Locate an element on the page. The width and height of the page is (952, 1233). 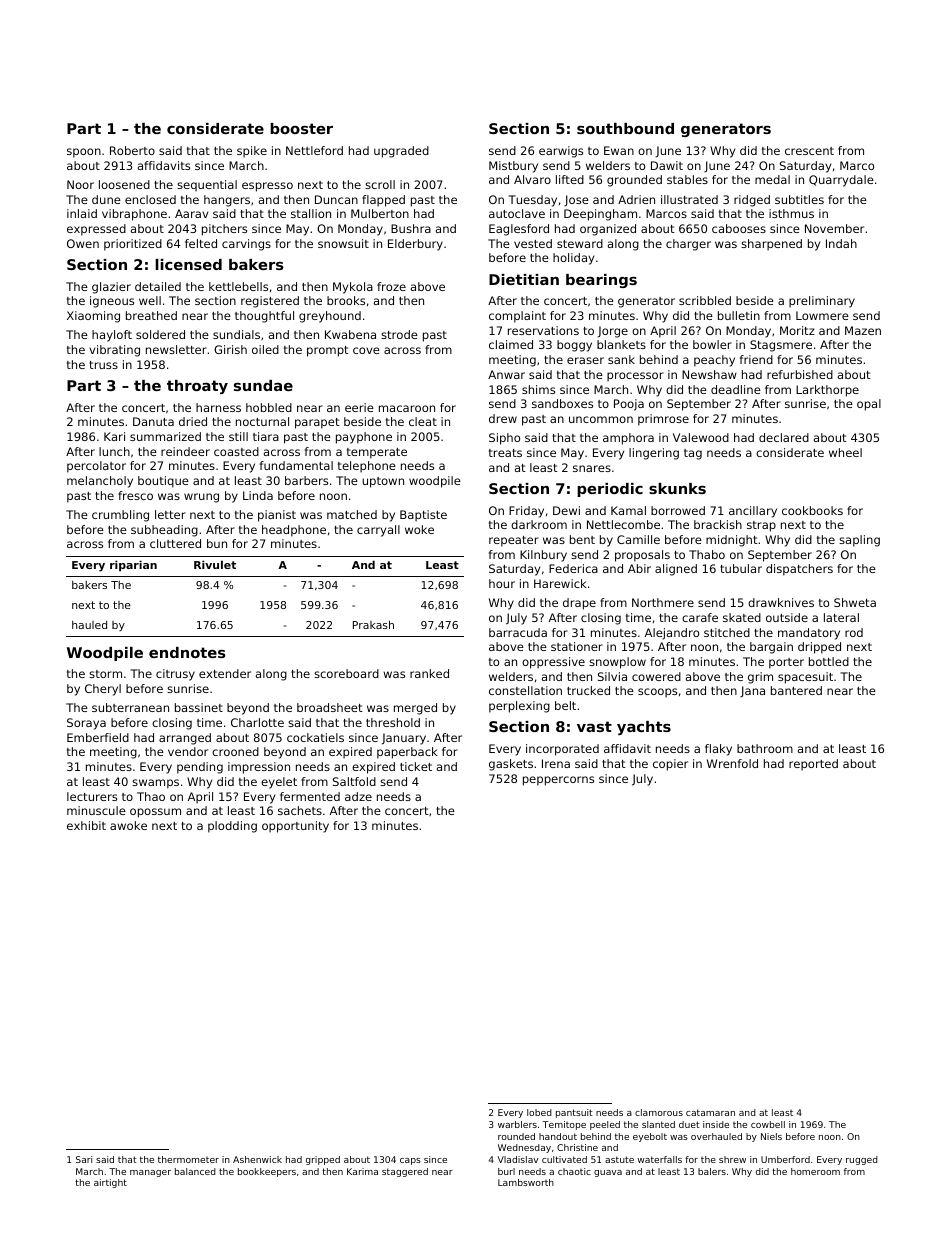
proposals is located at coordinates (642, 556).
